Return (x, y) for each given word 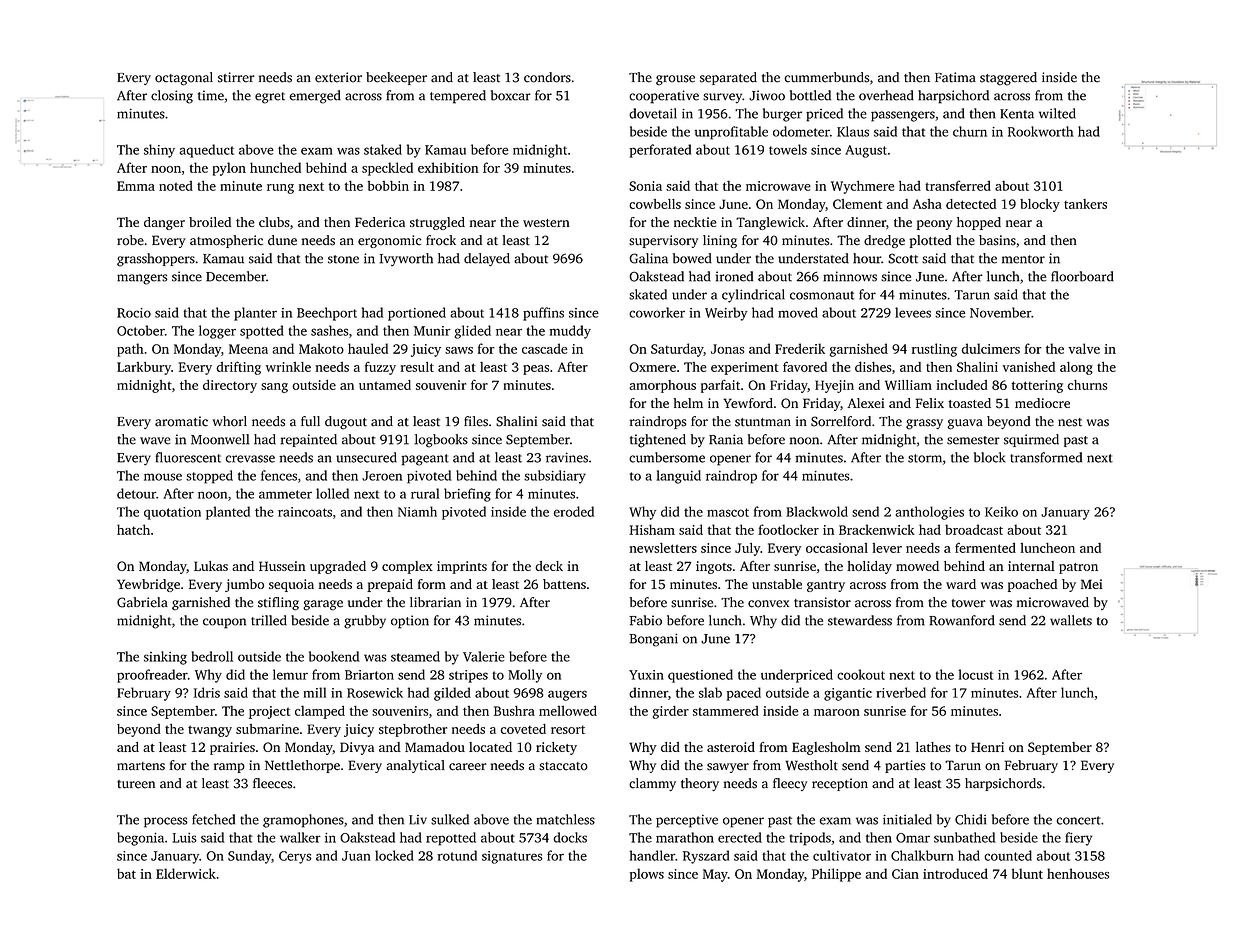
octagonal (184, 79)
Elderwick (186, 873)
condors (547, 77)
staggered (1008, 79)
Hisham (652, 529)
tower (969, 603)
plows (647, 875)
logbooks (441, 441)
